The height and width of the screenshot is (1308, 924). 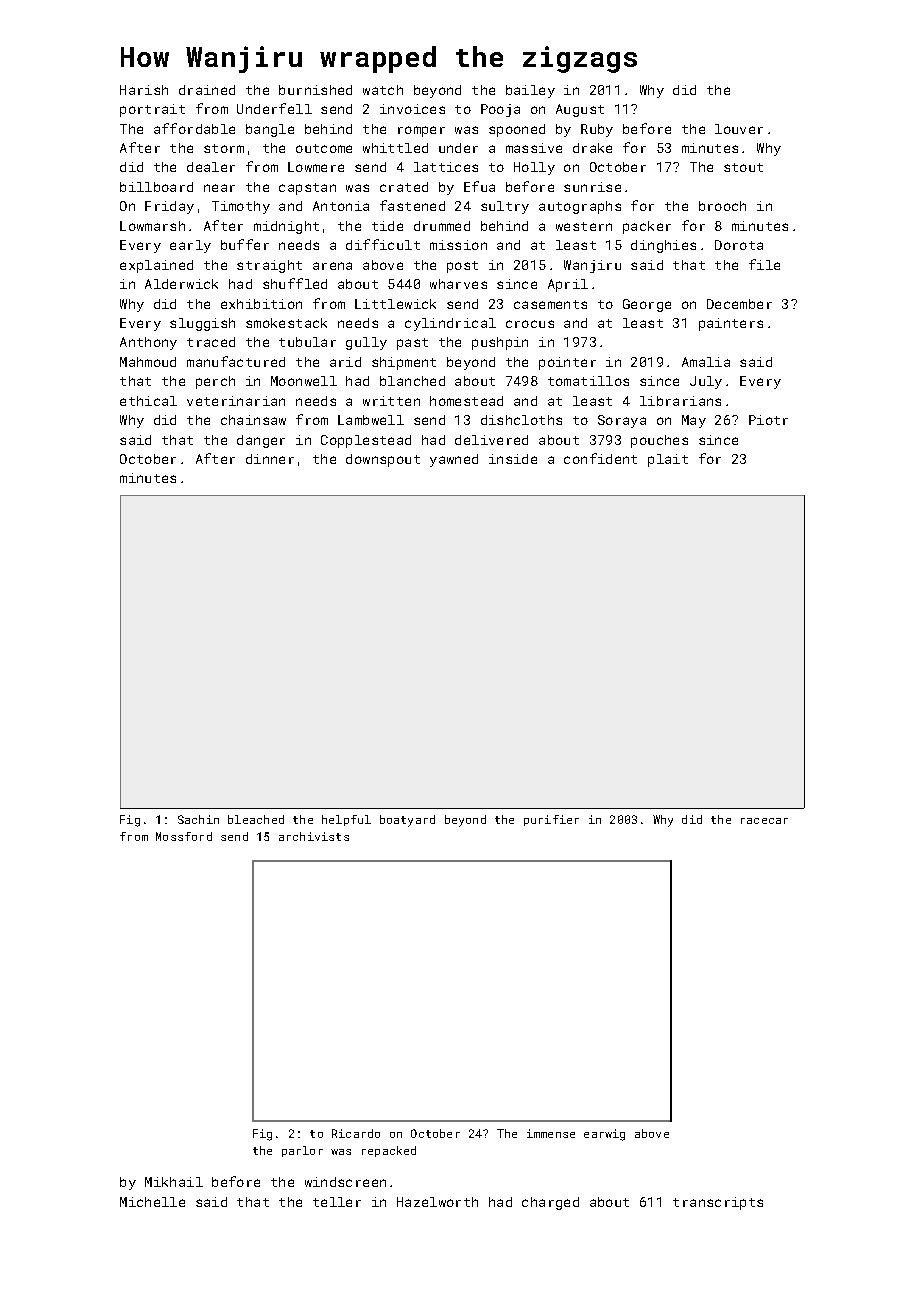 I want to click on written, so click(x=391, y=401).
